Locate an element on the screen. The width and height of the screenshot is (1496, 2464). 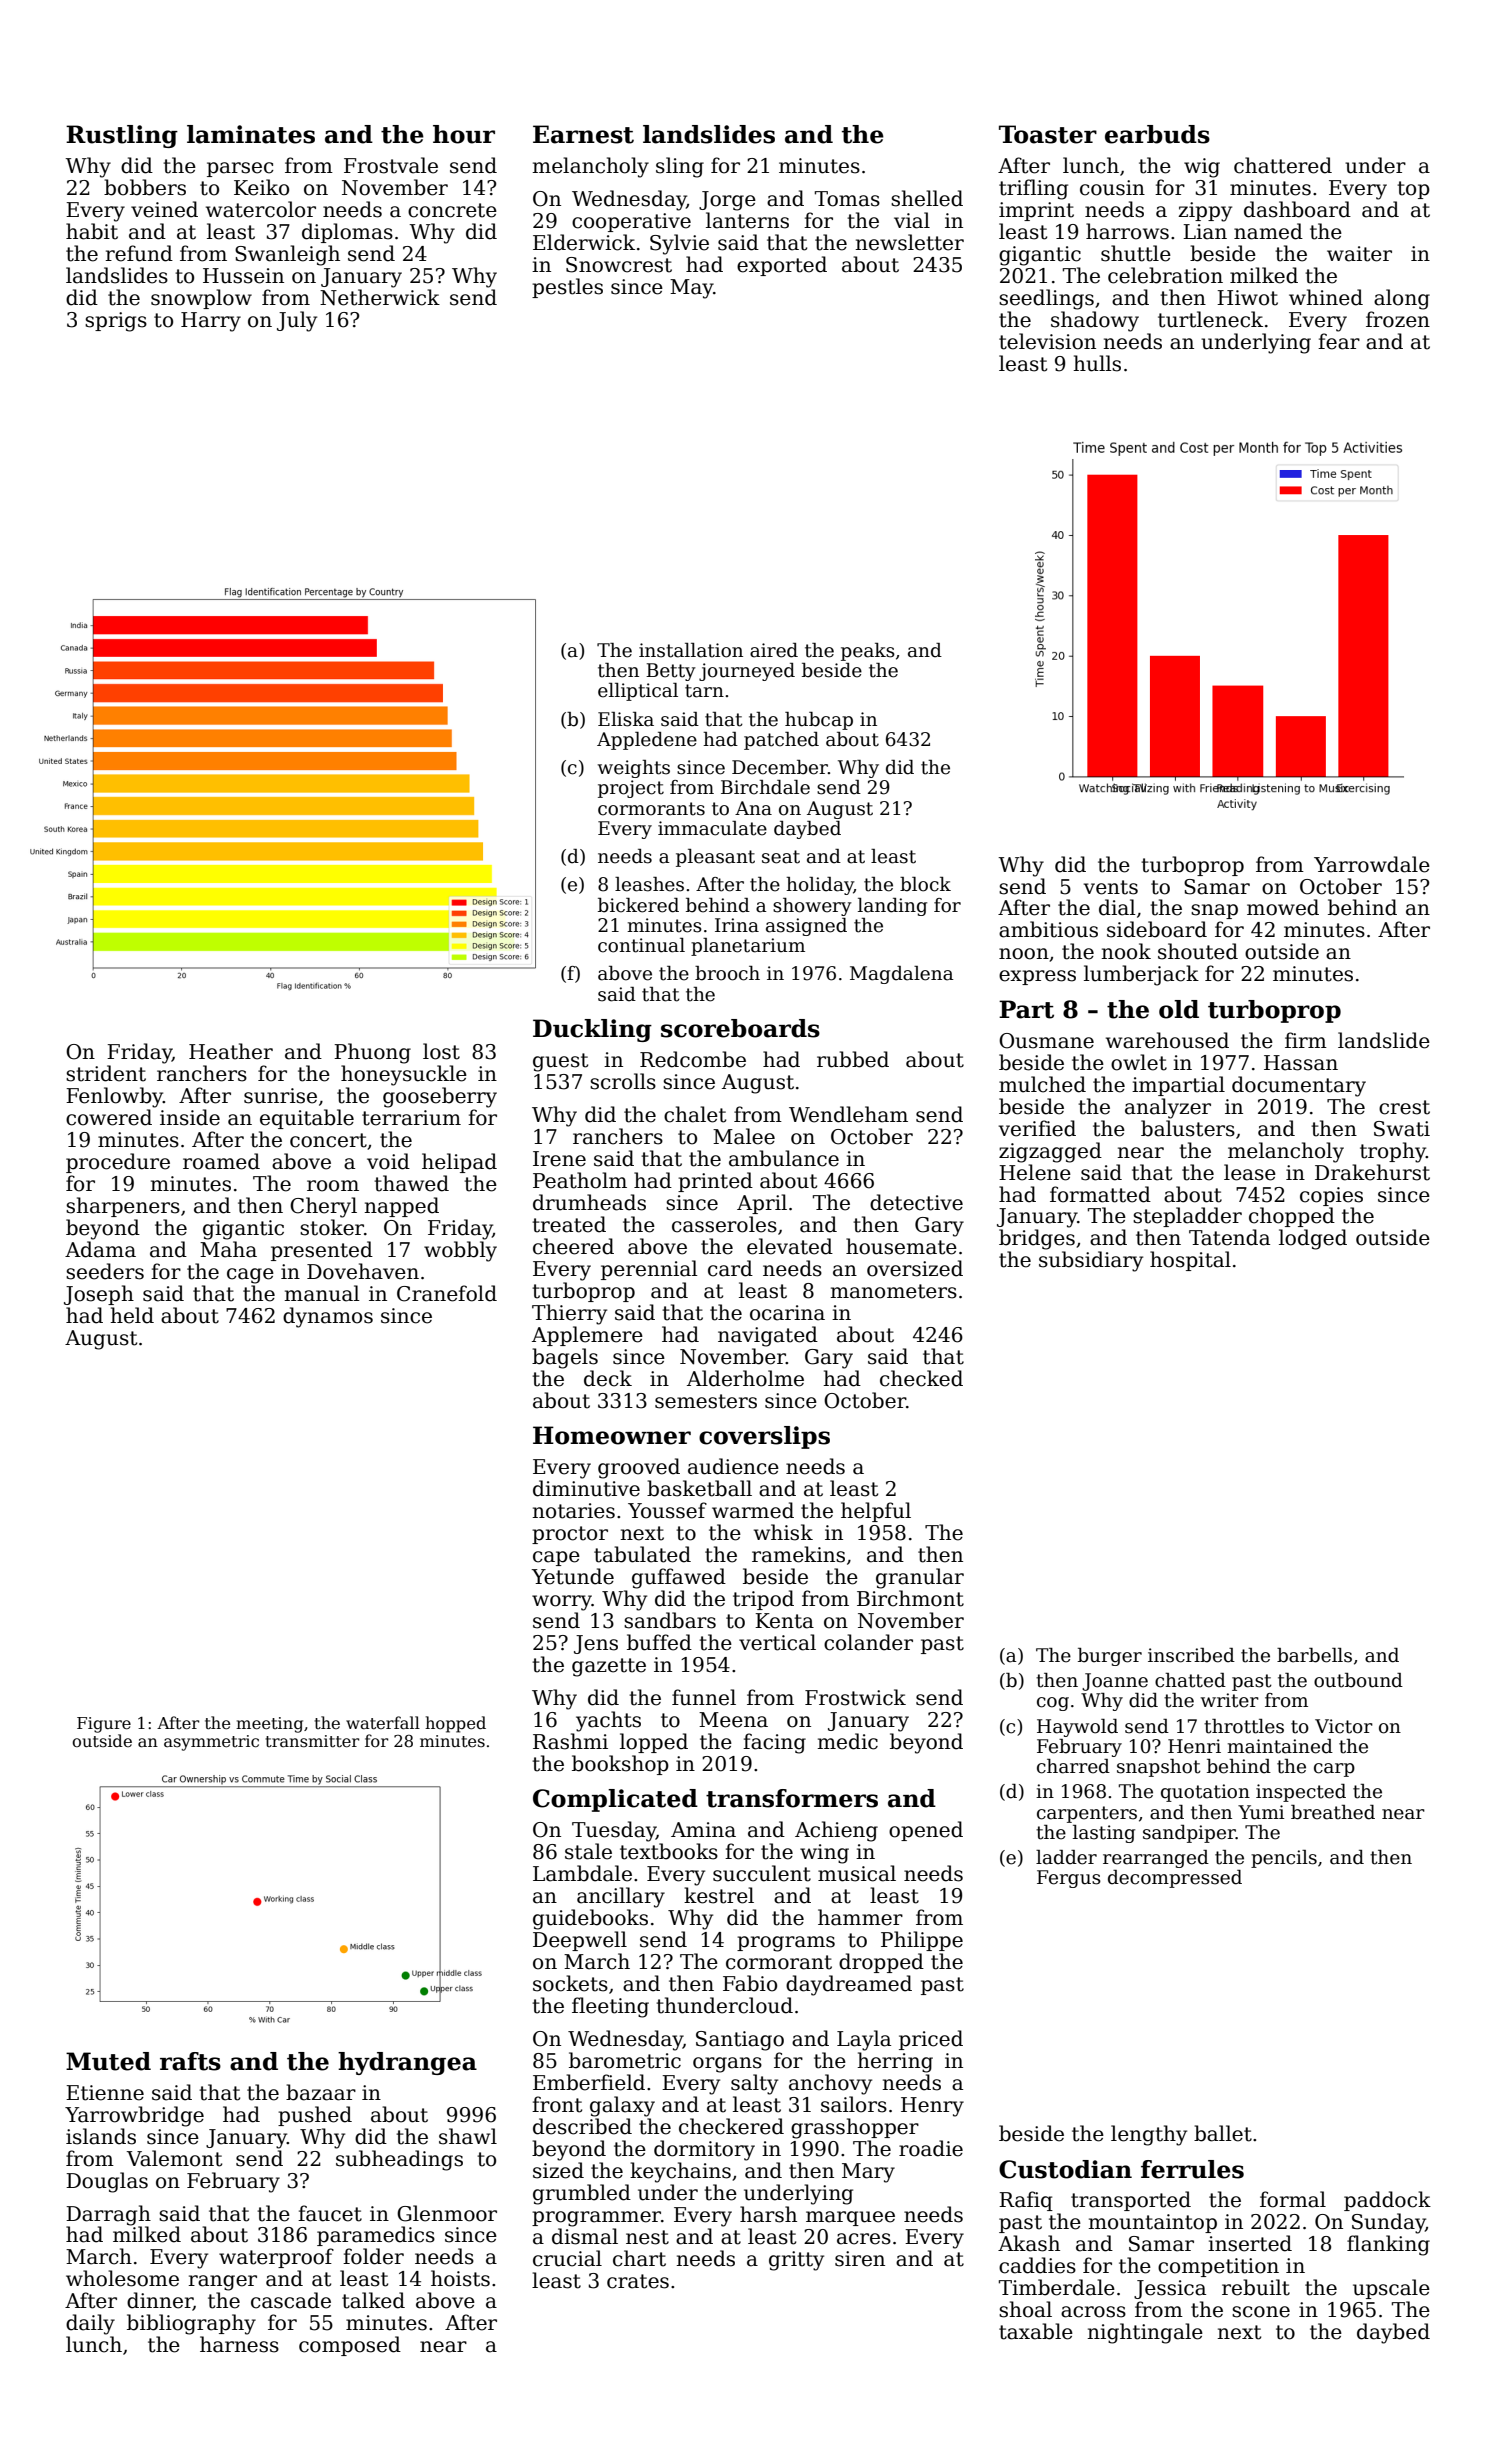
earbuds is located at coordinates (1157, 134).
